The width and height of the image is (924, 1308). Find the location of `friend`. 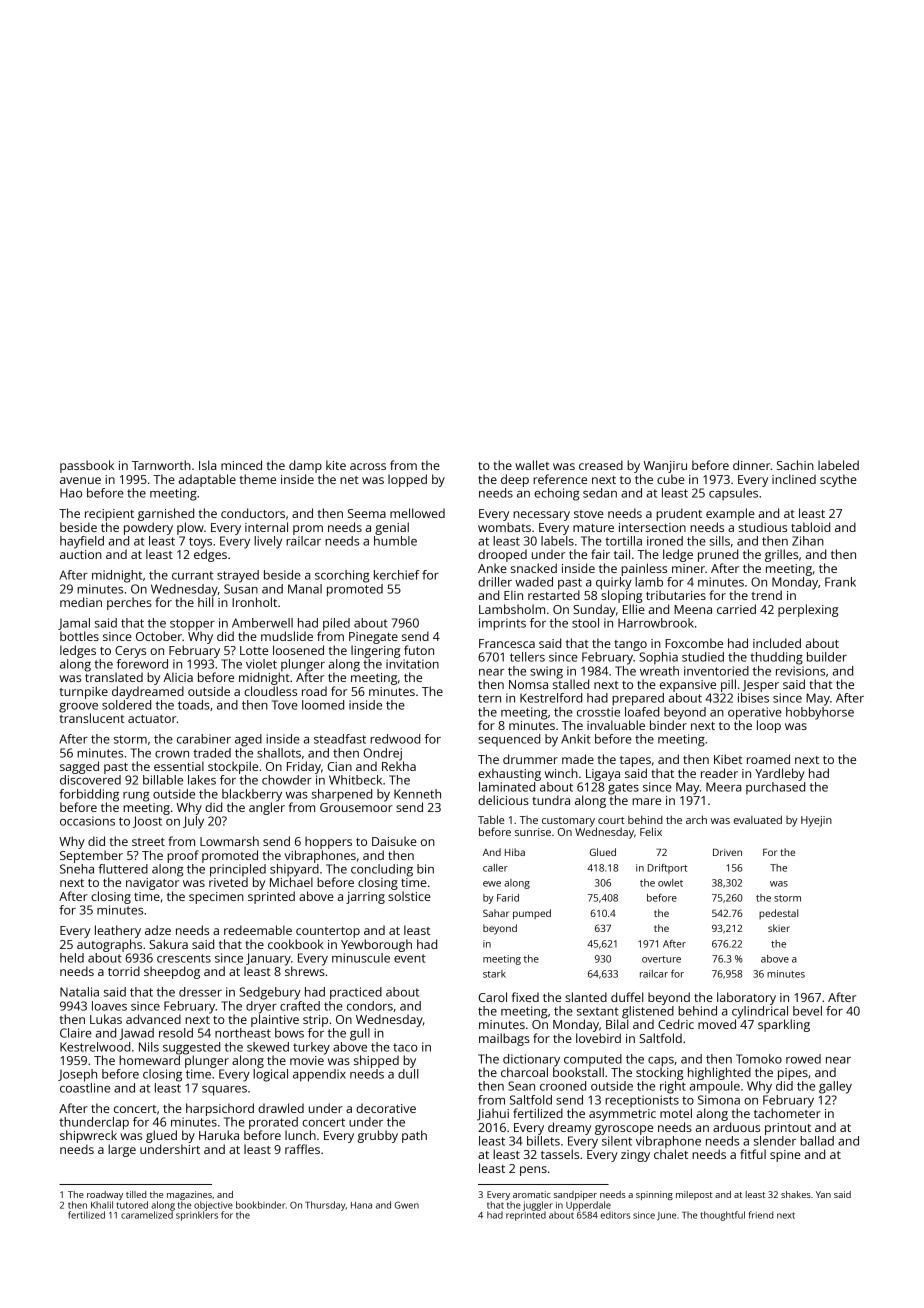

friend is located at coordinates (761, 1215).
